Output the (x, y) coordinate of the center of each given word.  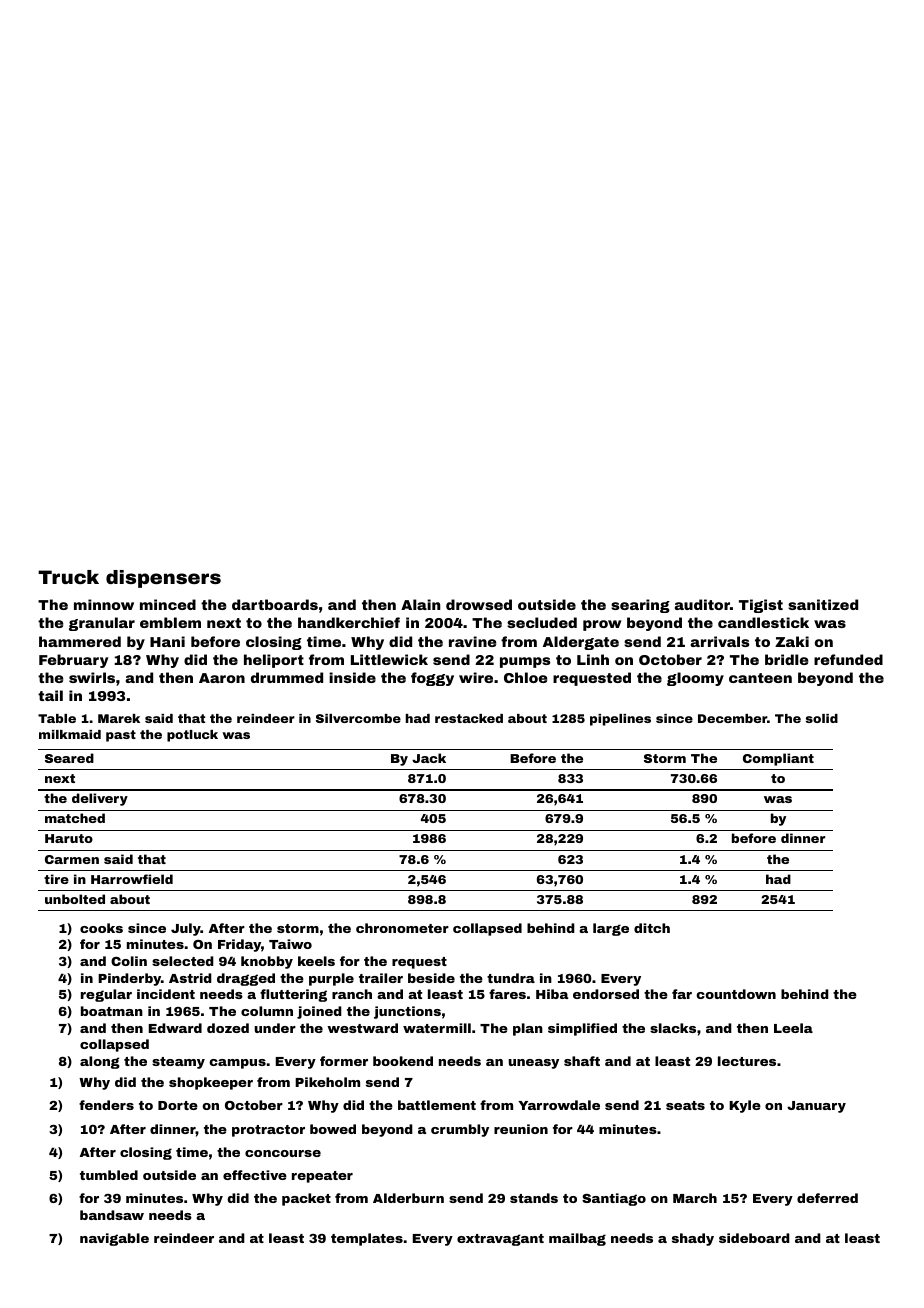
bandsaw (112, 1215)
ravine (472, 641)
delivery (100, 799)
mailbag (577, 1239)
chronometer (402, 928)
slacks (673, 1028)
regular (106, 995)
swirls (92, 677)
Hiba (552, 994)
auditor (702, 604)
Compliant (778, 759)
